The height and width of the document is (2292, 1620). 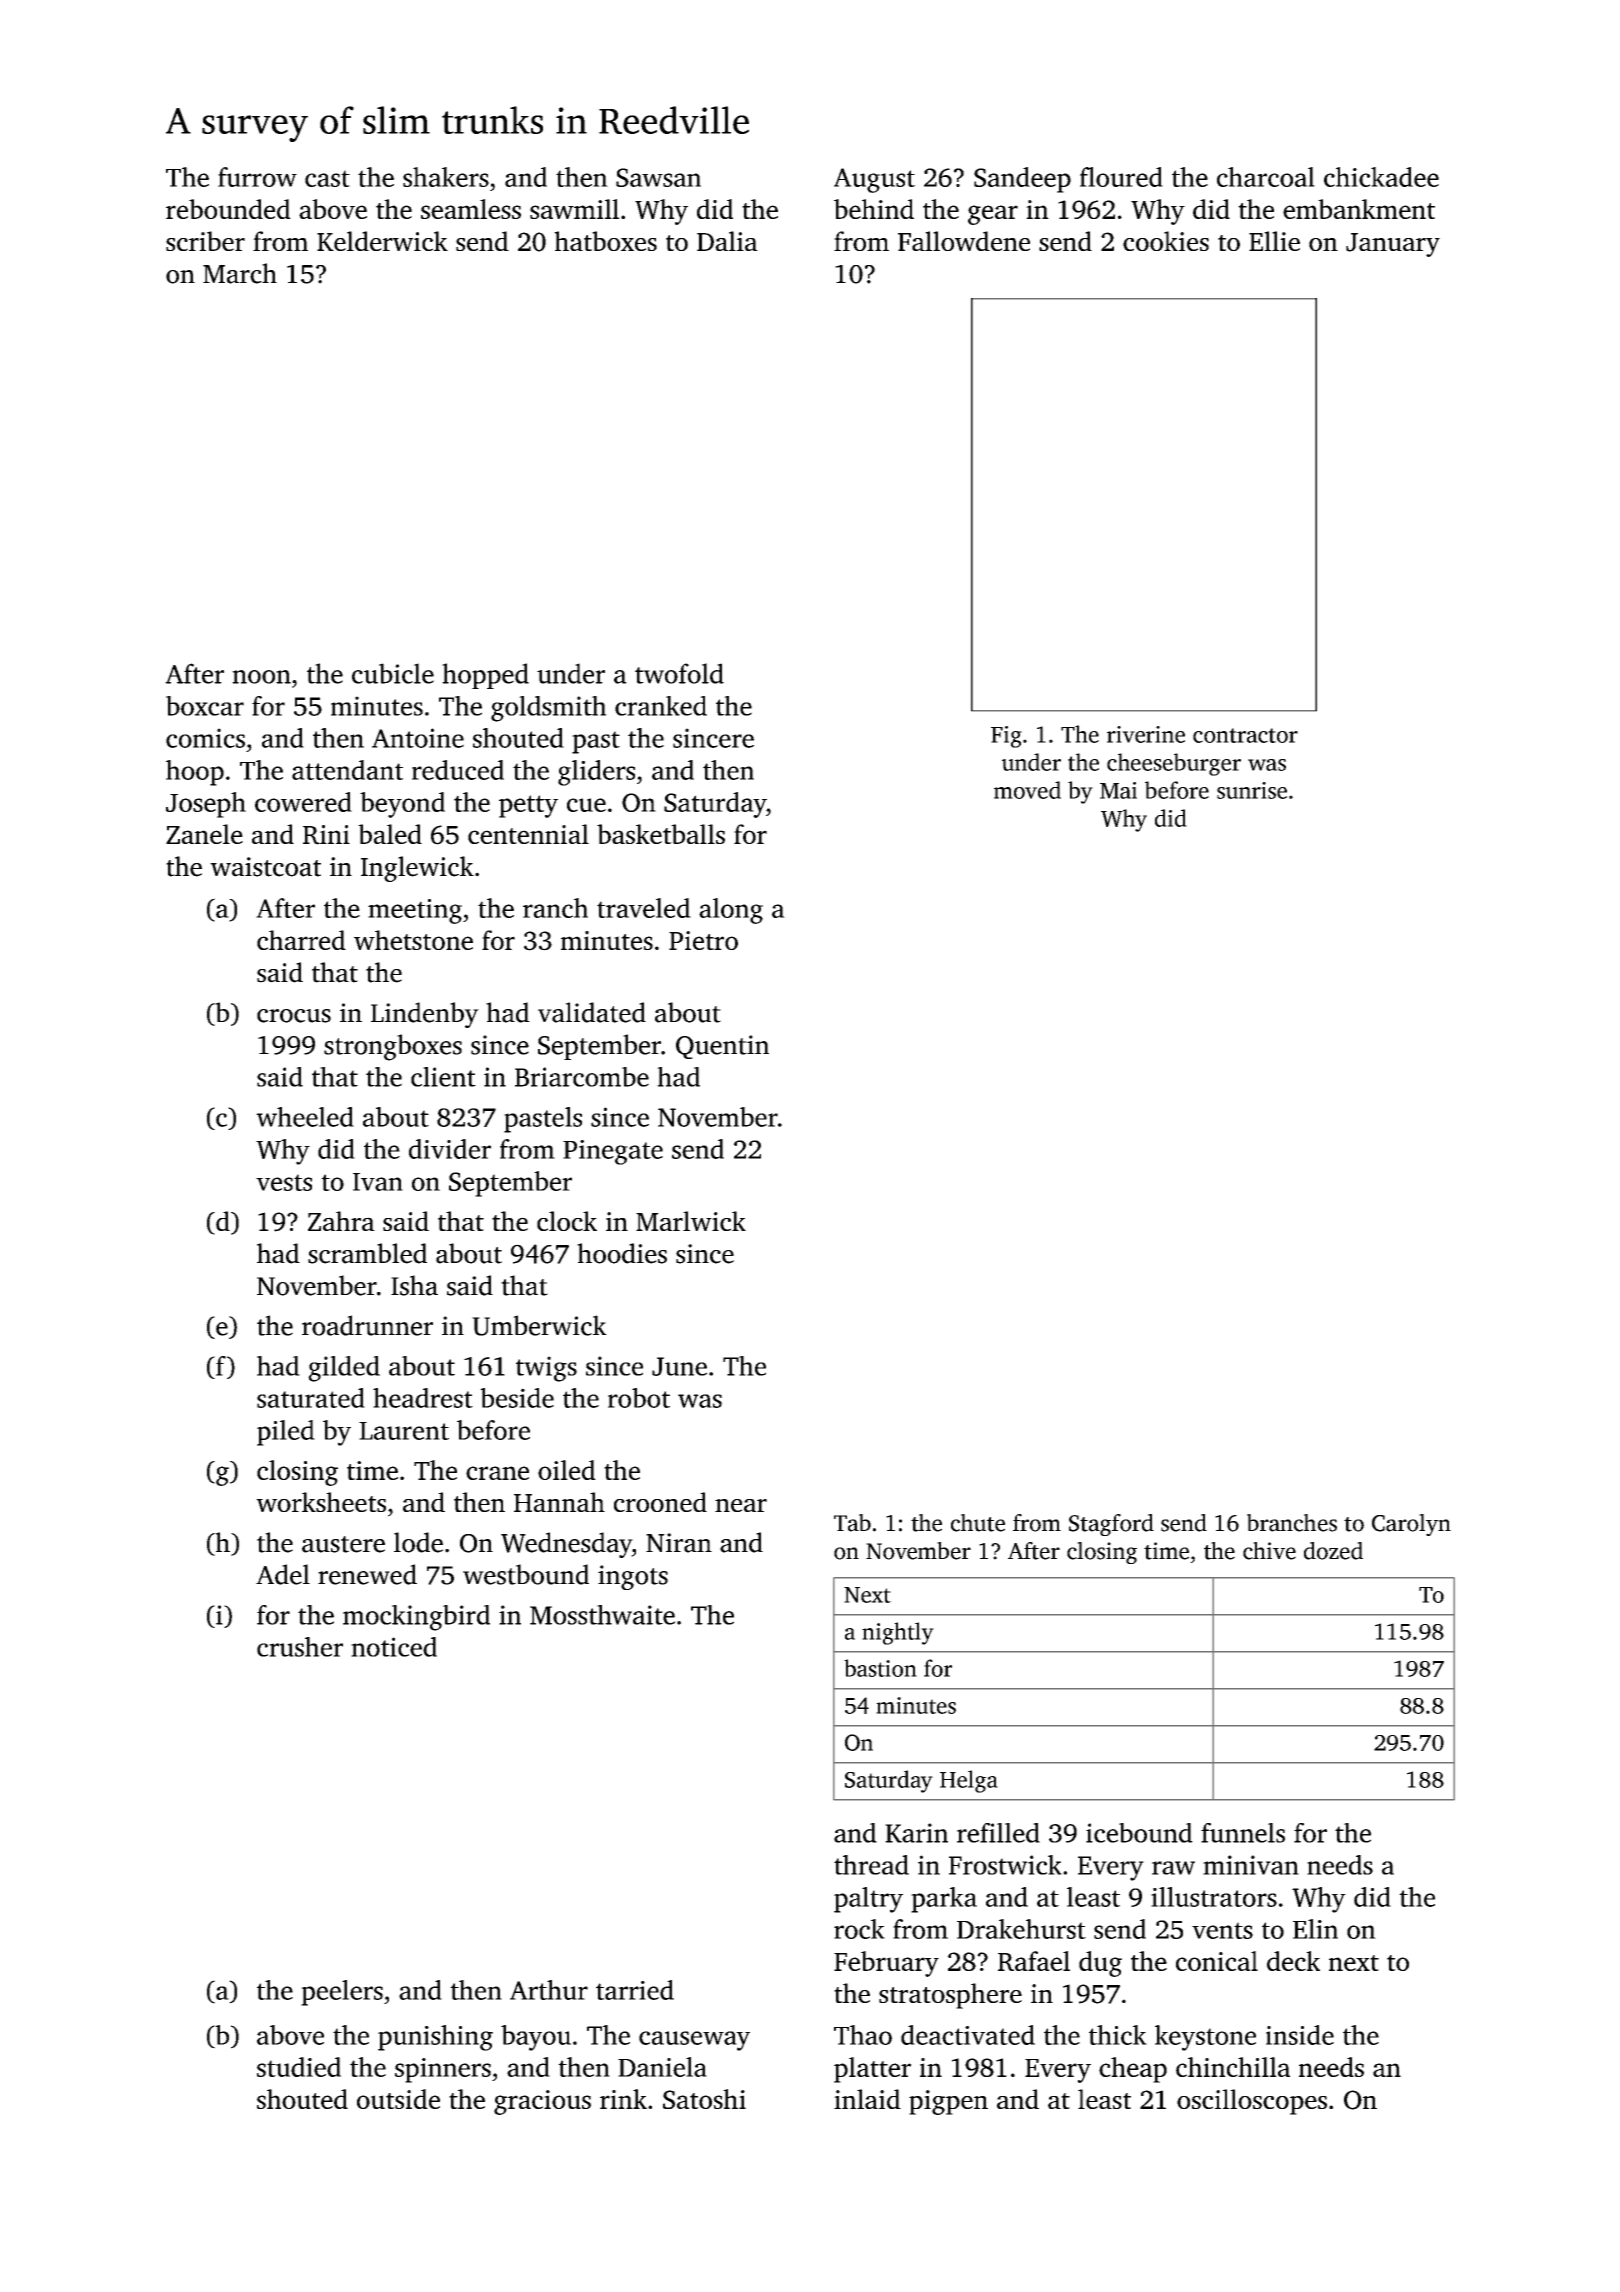 I want to click on sunrise, so click(x=1252, y=790).
